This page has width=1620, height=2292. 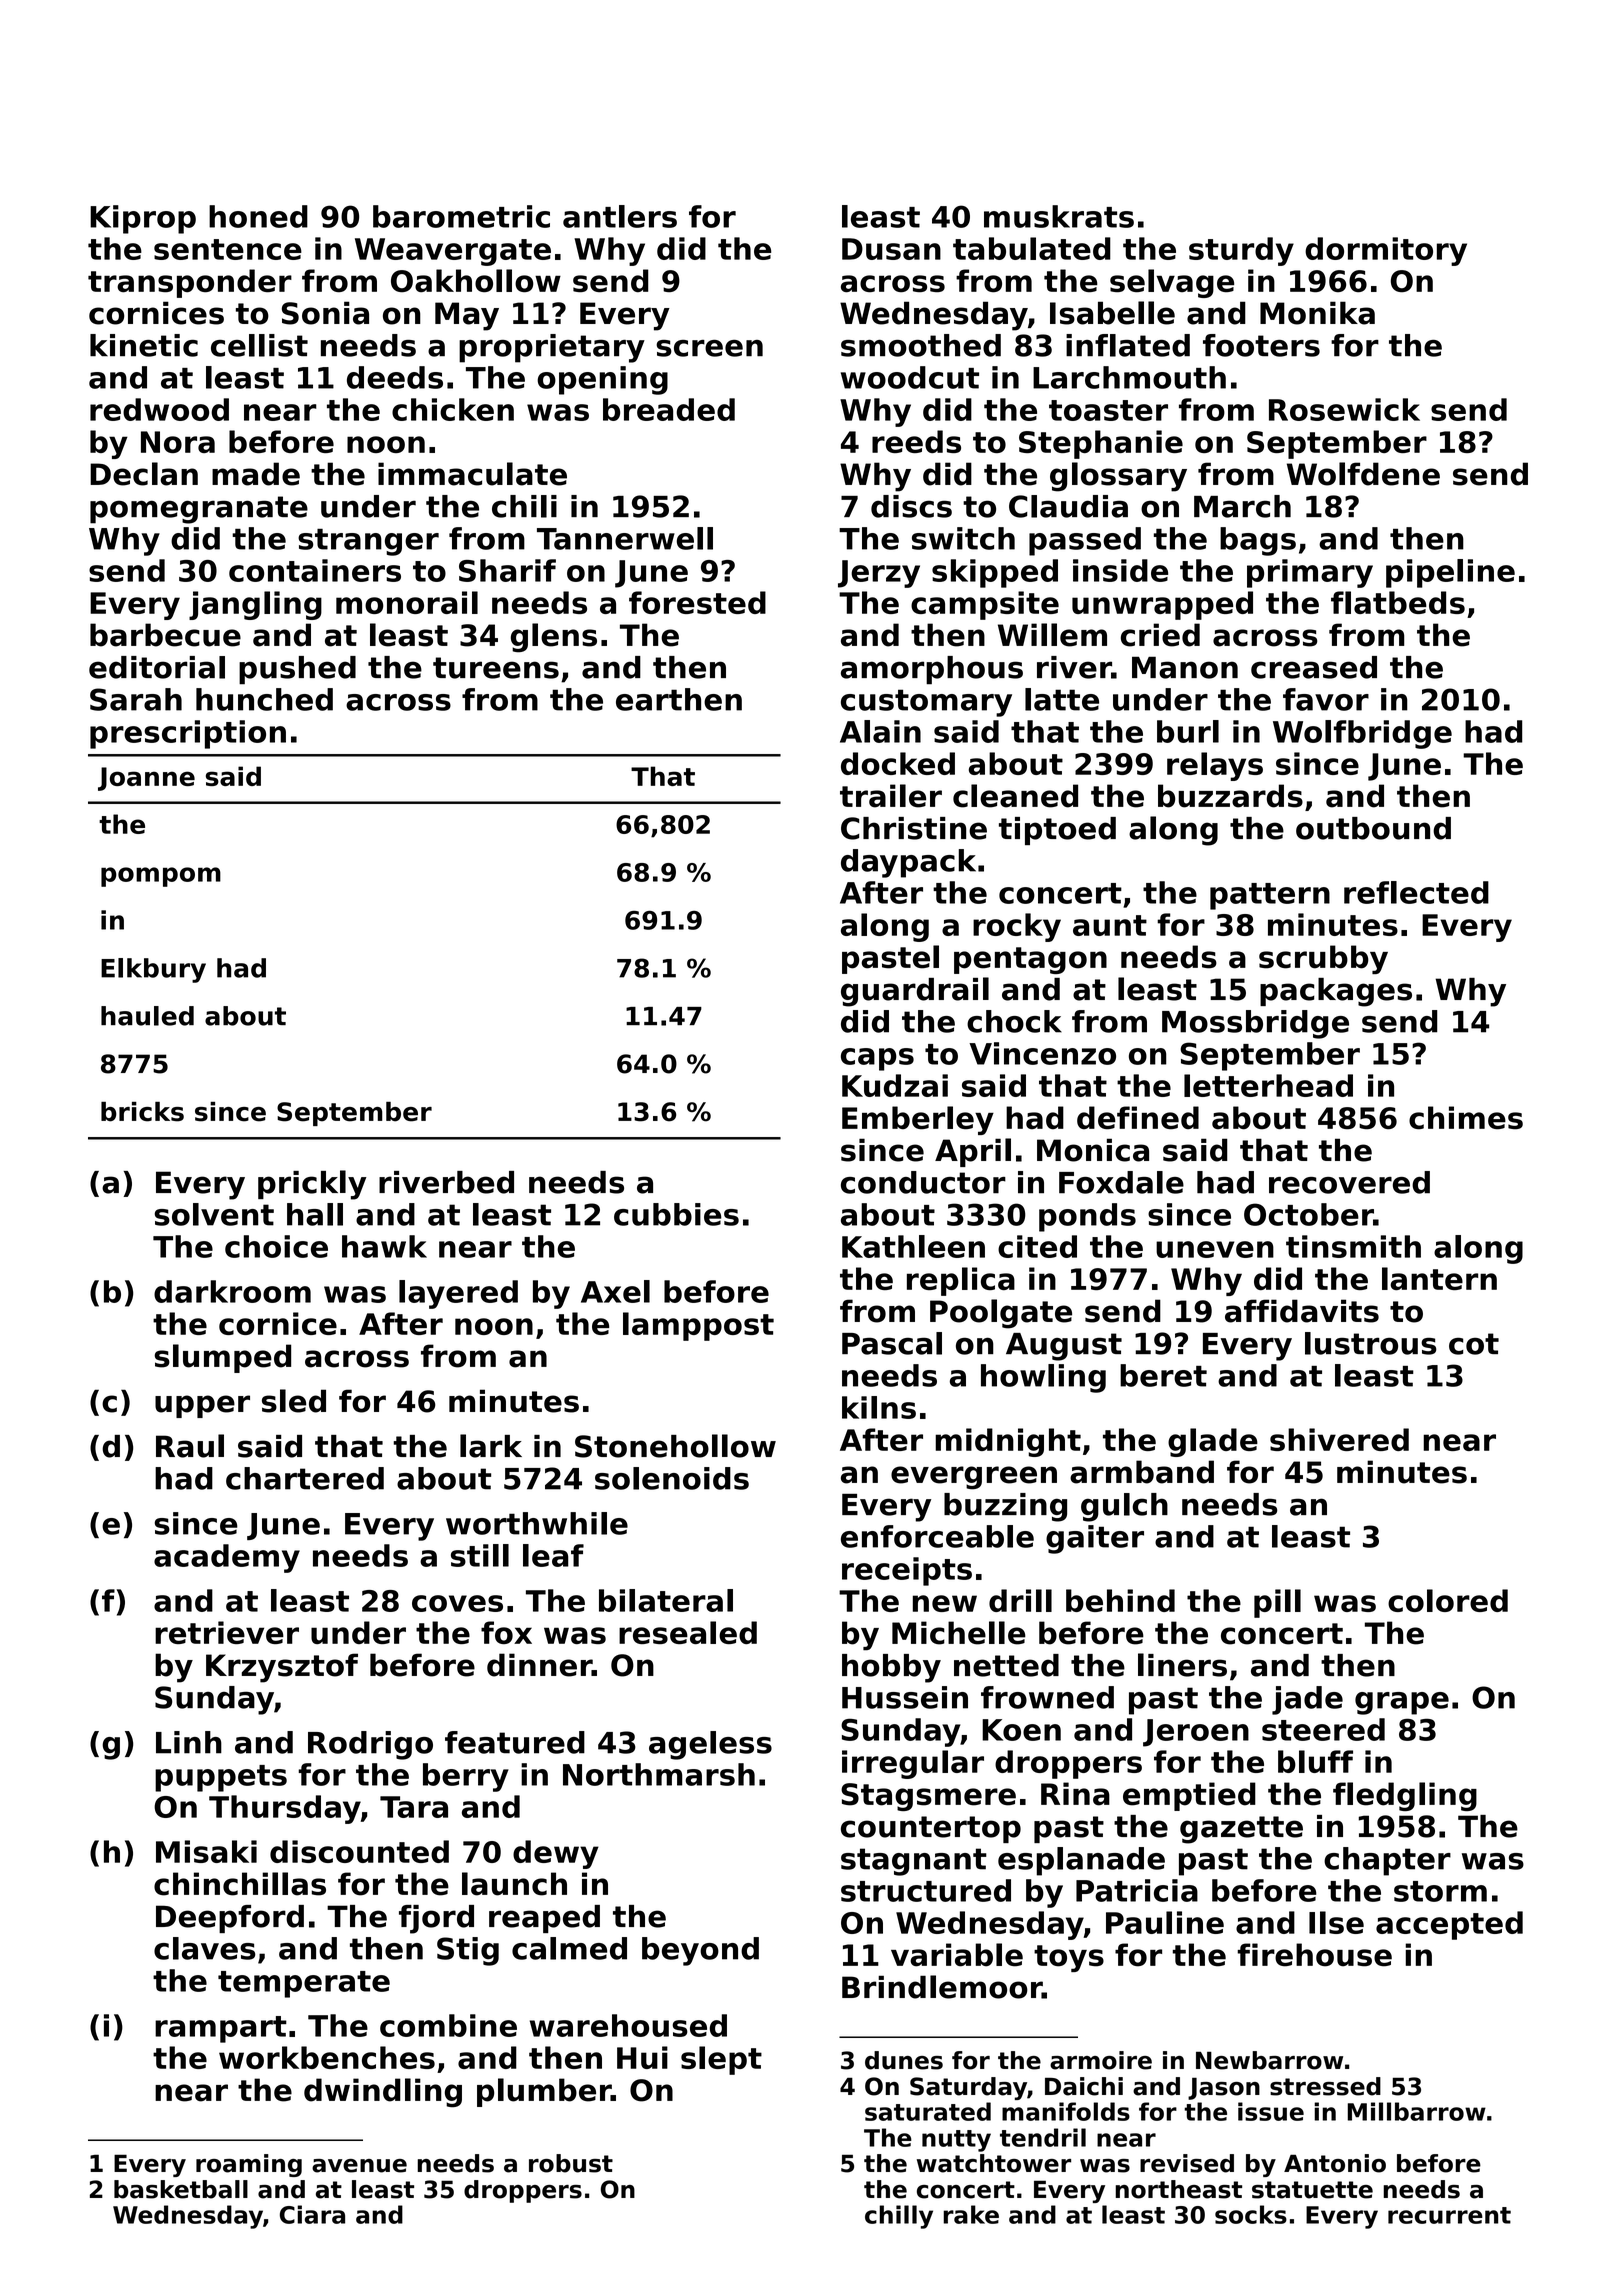 What do you see at coordinates (880, 731) in the page?
I see `Alain` at bounding box center [880, 731].
